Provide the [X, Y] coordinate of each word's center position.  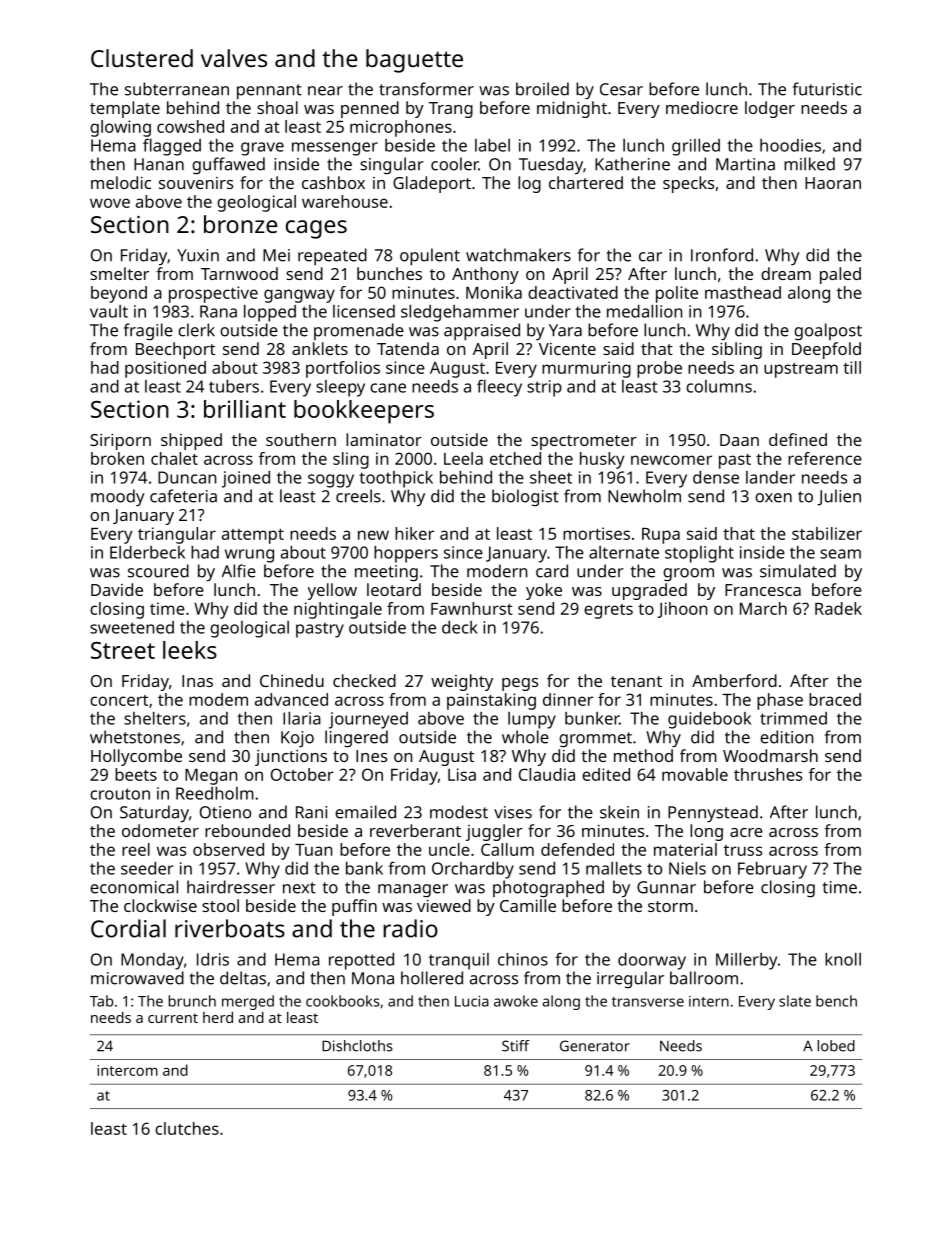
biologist [525, 497]
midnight [572, 109]
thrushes [768, 774]
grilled [696, 147]
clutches [187, 1128]
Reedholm [215, 793]
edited [606, 774]
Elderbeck [147, 552]
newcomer [671, 460]
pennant [269, 92]
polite [677, 294]
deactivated [573, 292]
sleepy [340, 388]
